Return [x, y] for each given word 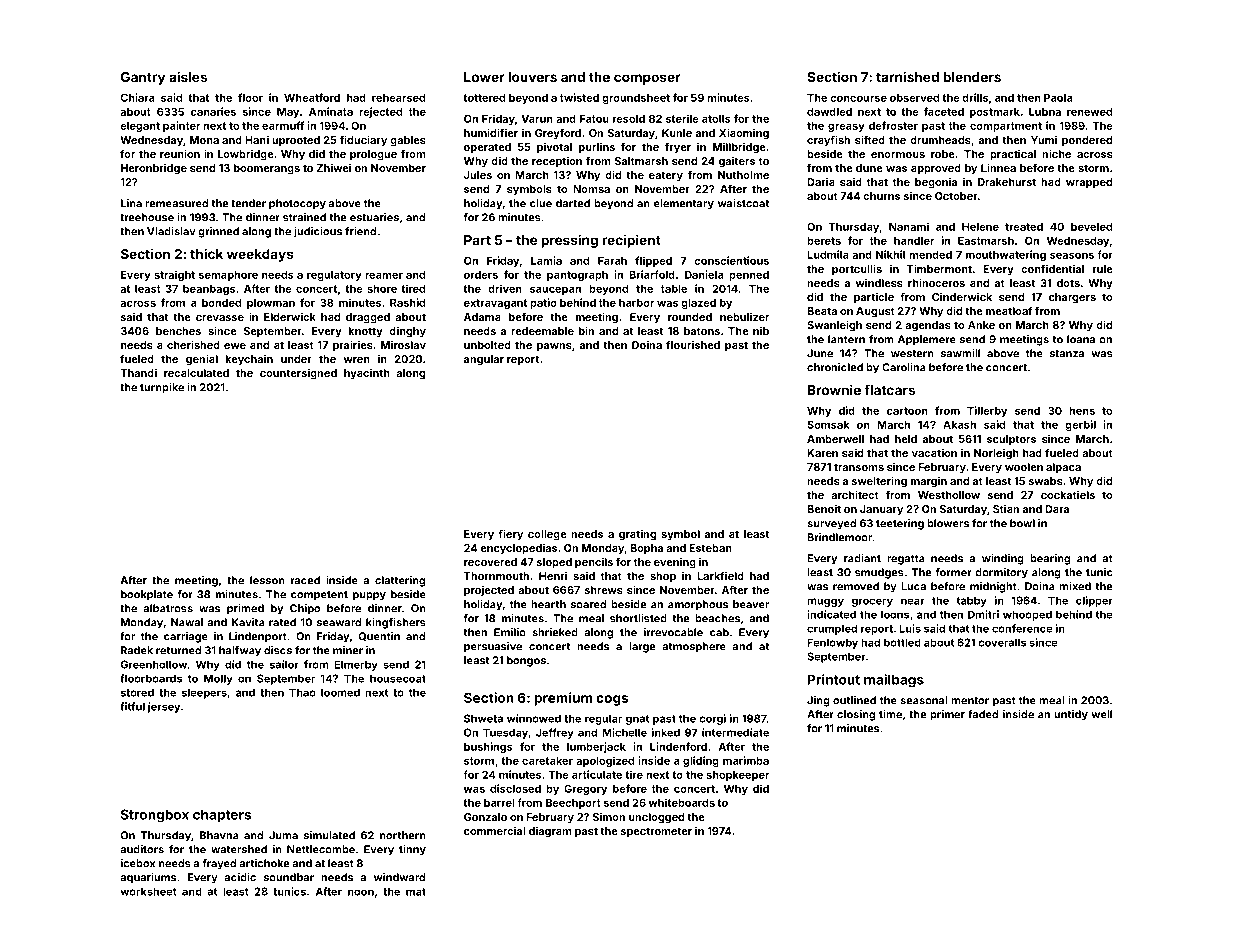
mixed [1075, 586]
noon [361, 892]
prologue [373, 155]
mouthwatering [1006, 255]
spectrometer [656, 832]
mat [416, 892]
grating [637, 535]
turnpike [162, 388]
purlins [597, 148]
